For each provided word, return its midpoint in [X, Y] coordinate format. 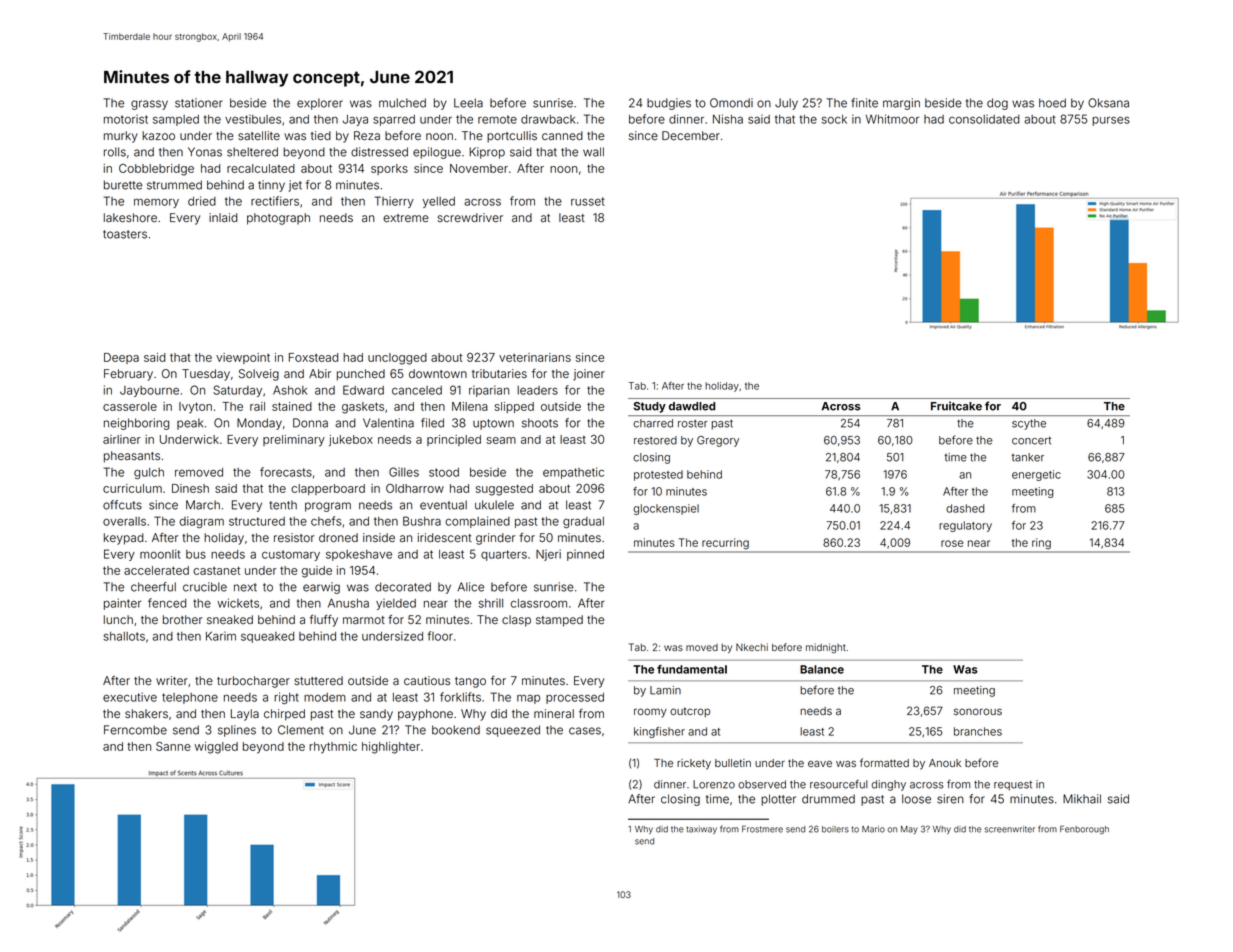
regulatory [965, 526]
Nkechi [752, 647]
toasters [125, 234]
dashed [965, 508]
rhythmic [333, 748]
